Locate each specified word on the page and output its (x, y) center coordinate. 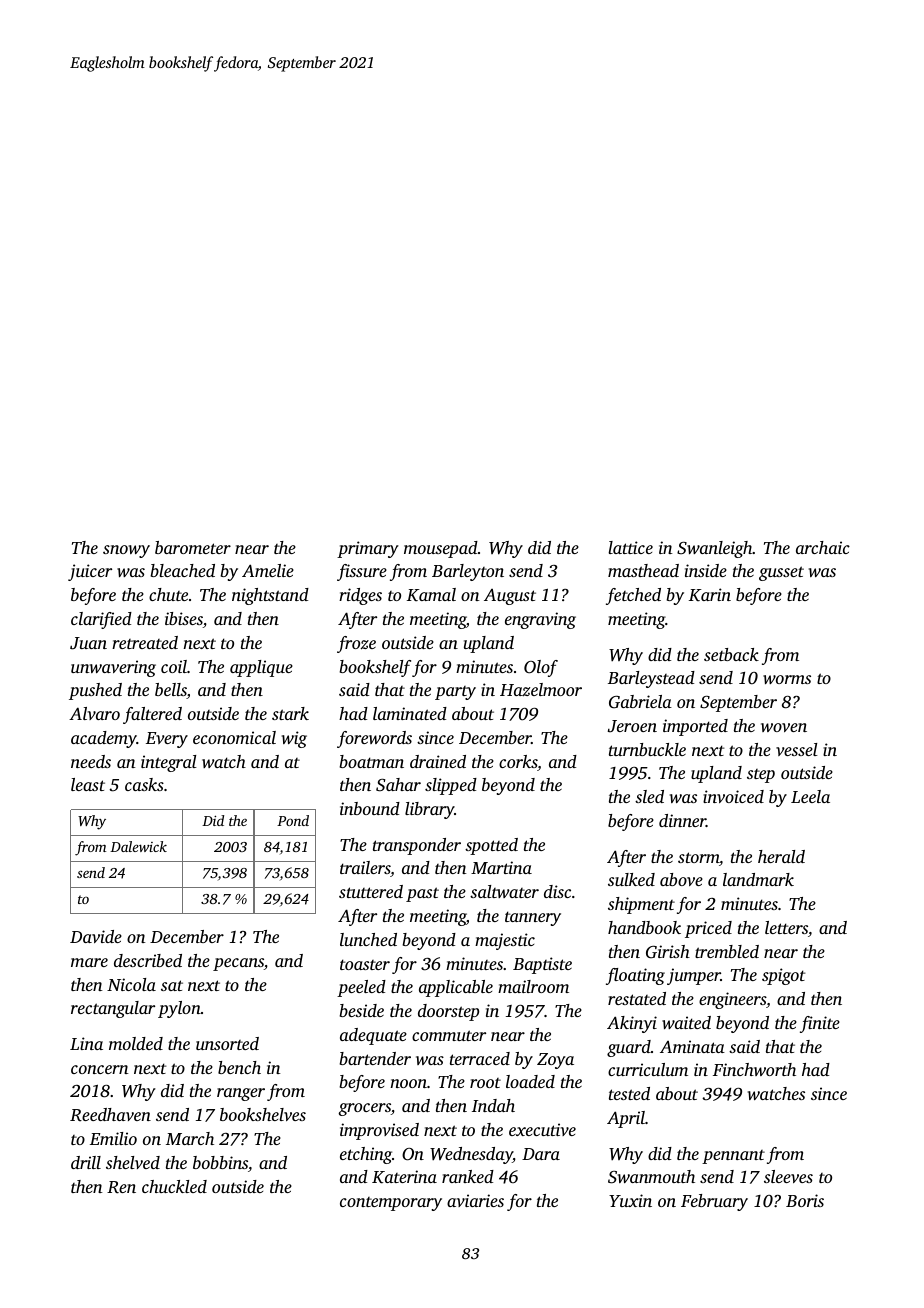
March (190, 1138)
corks (518, 763)
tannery (533, 918)
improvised (379, 1131)
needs (91, 761)
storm (698, 857)
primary (368, 549)
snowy (126, 551)
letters (786, 927)
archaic (823, 547)
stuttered (371, 891)
